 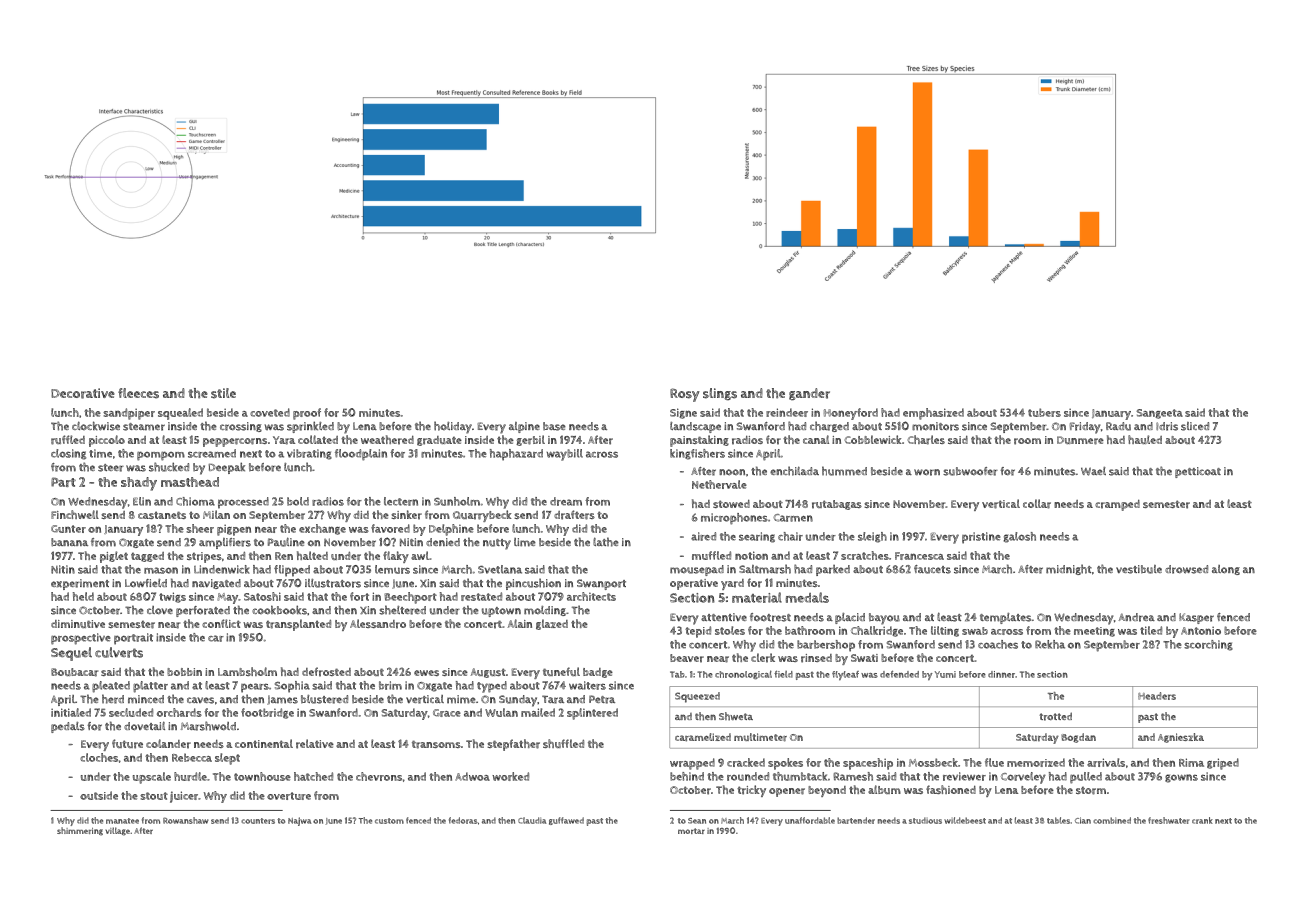 What do you see at coordinates (1037, 504) in the image?
I see `collar` at bounding box center [1037, 504].
